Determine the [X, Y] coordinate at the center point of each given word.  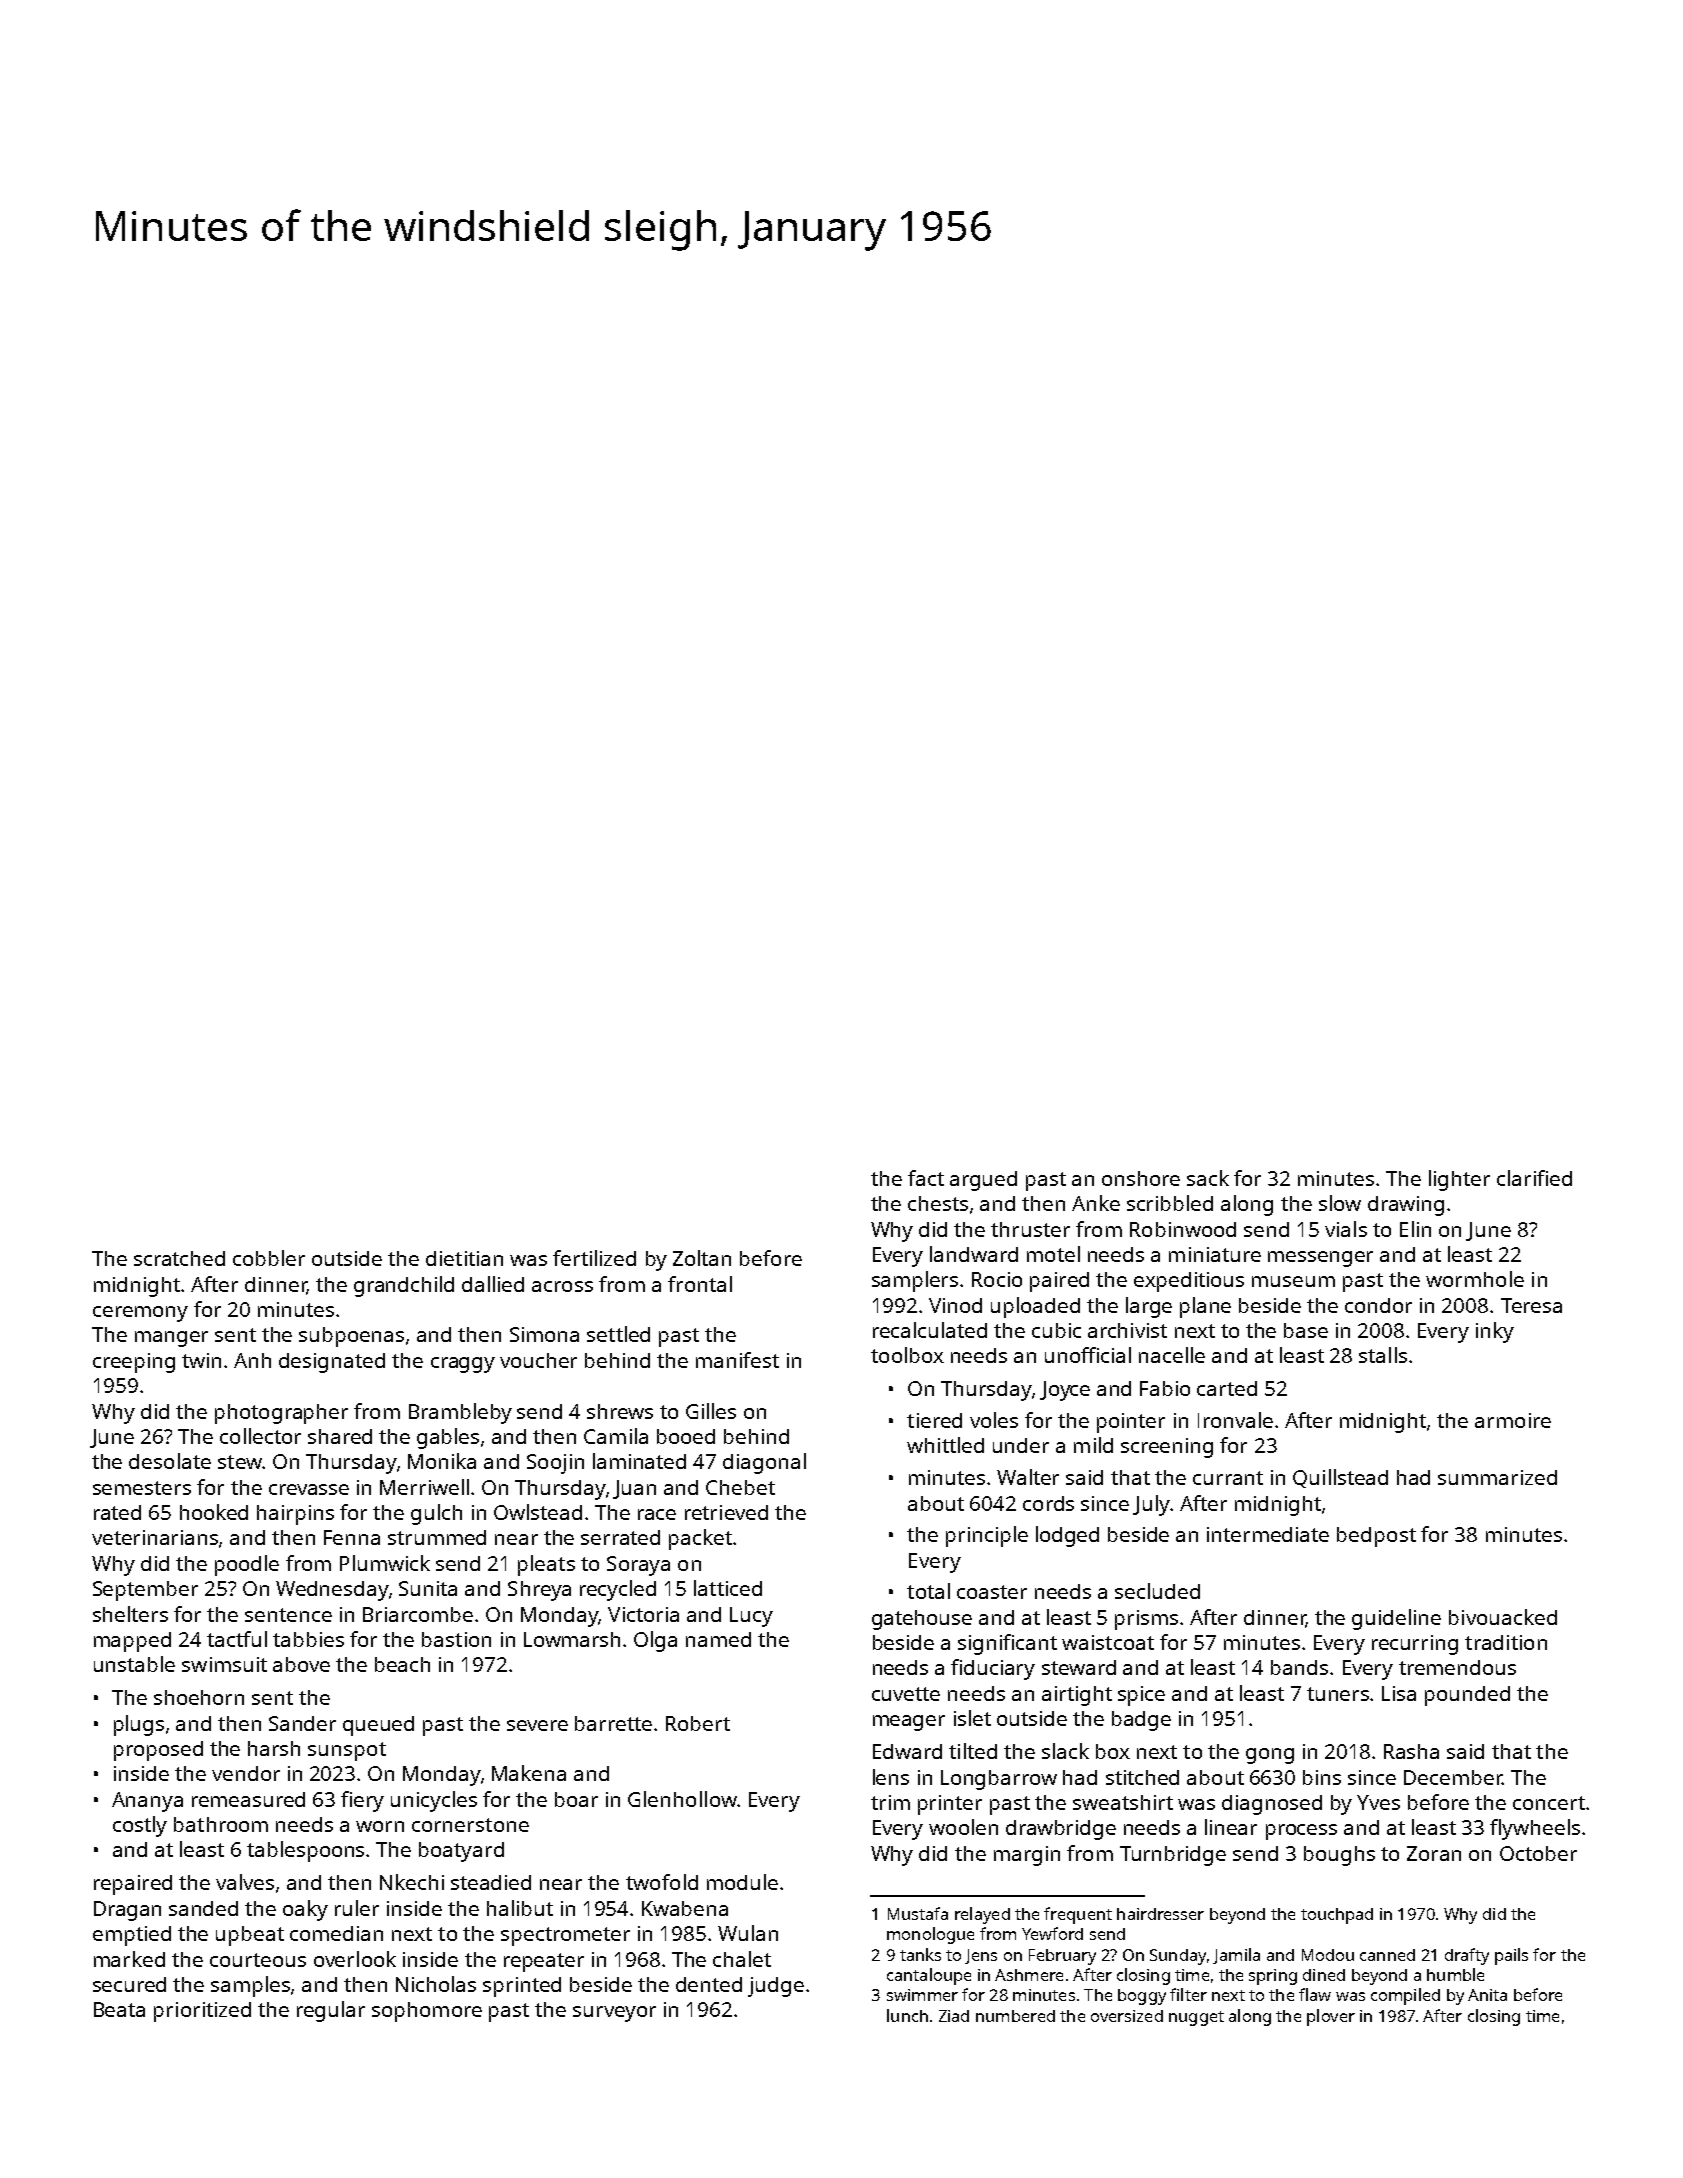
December [1453, 1777]
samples [250, 1986]
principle [987, 1536]
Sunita [428, 1588]
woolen [963, 1827]
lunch [907, 2015]
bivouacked [1503, 1617]
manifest [737, 1360]
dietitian [464, 1258]
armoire [1513, 1420]
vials [1346, 1229]
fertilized [594, 1258]
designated [332, 1363]
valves [245, 1882]
